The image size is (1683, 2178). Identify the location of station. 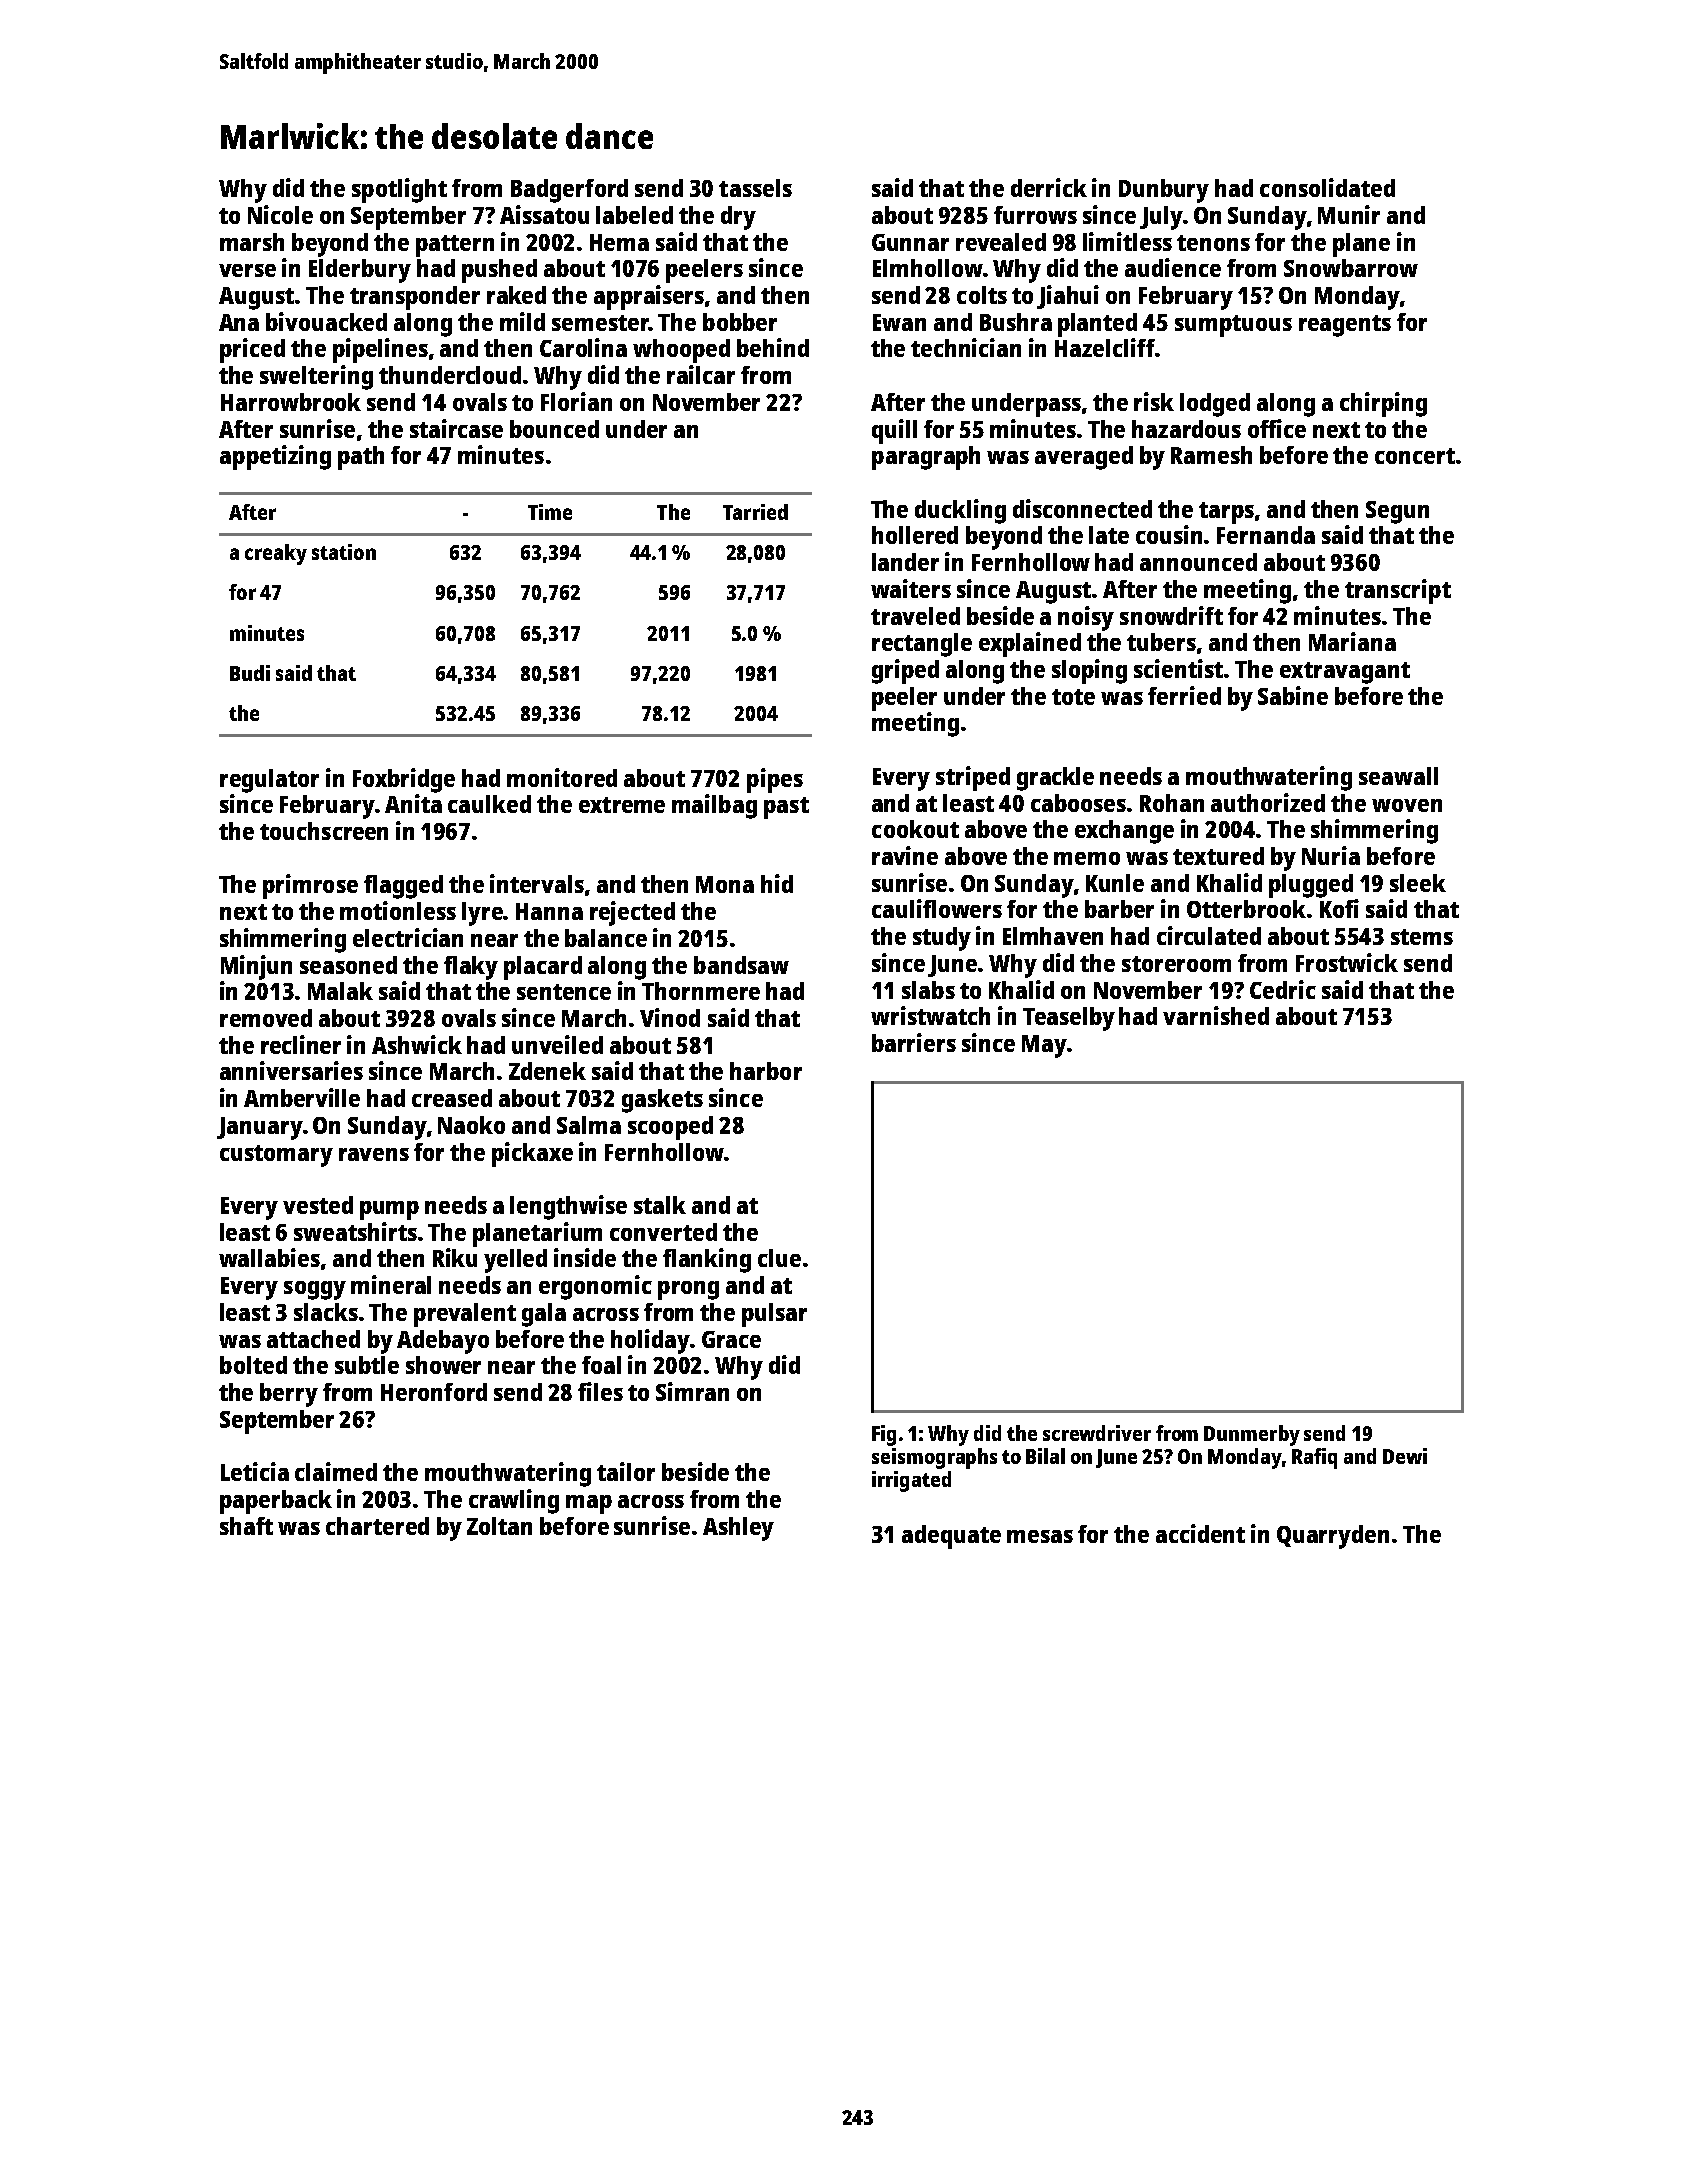
(344, 552).
